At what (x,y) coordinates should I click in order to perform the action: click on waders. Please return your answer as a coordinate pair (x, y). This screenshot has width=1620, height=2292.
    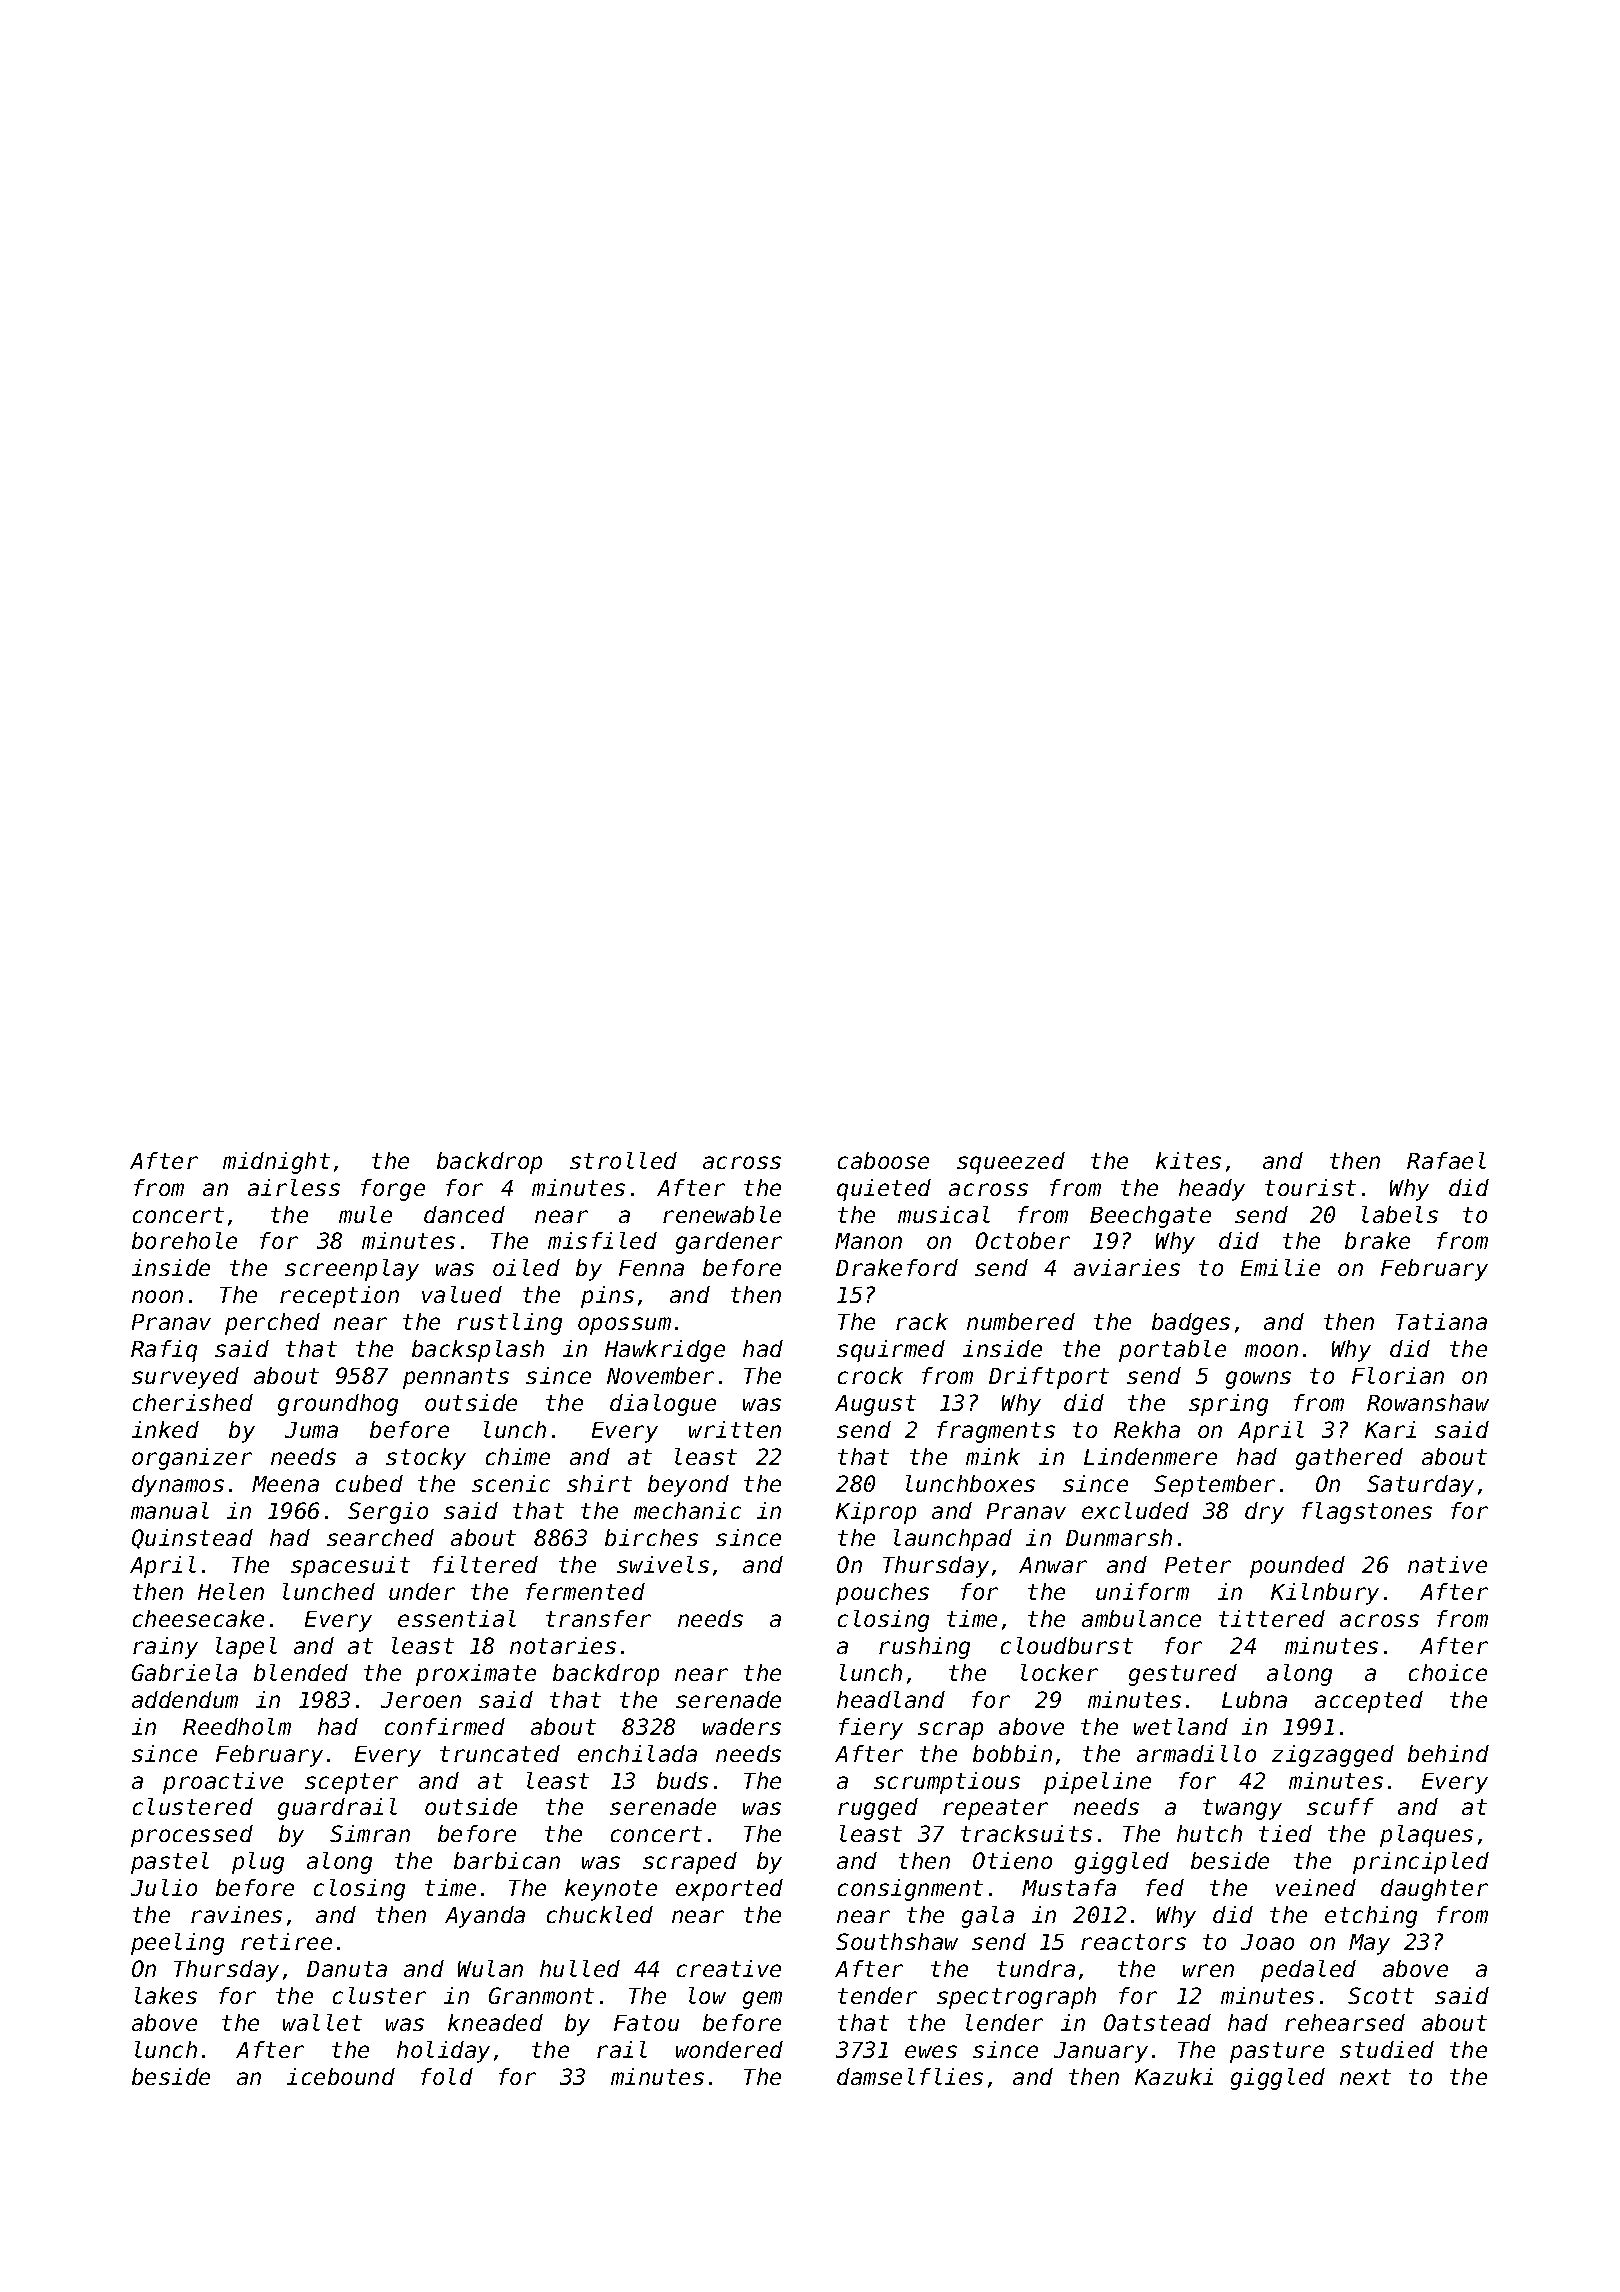
    Looking at the image, I should click on (742, 1726).
